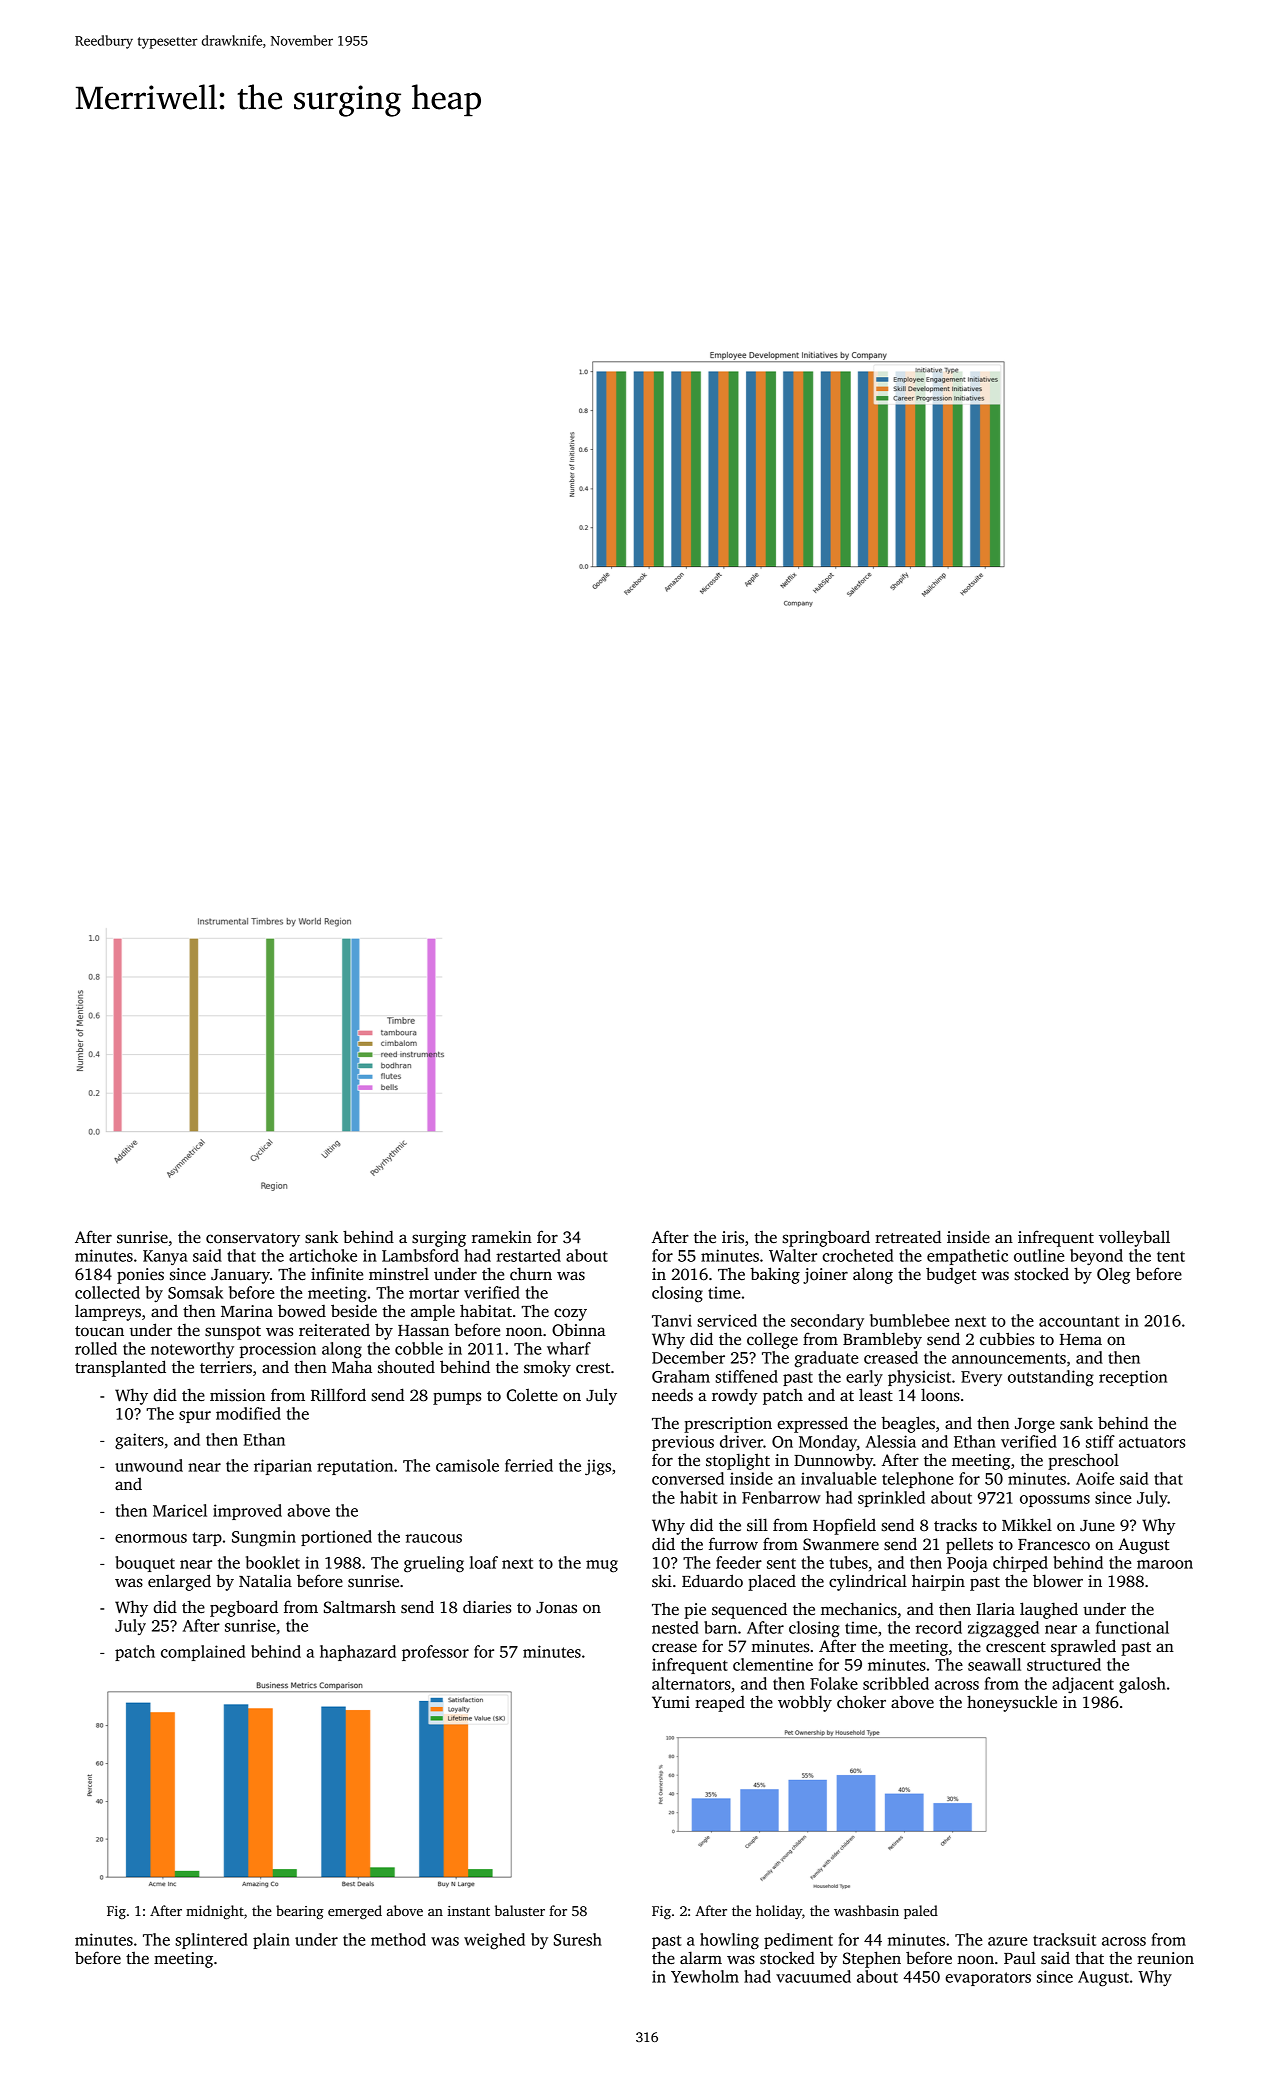 The width and height of the screenshot is (1271, 2093). Describe the element at coordinates (1134, 1238) in the screenshot. I see `volleyball` at that location.
